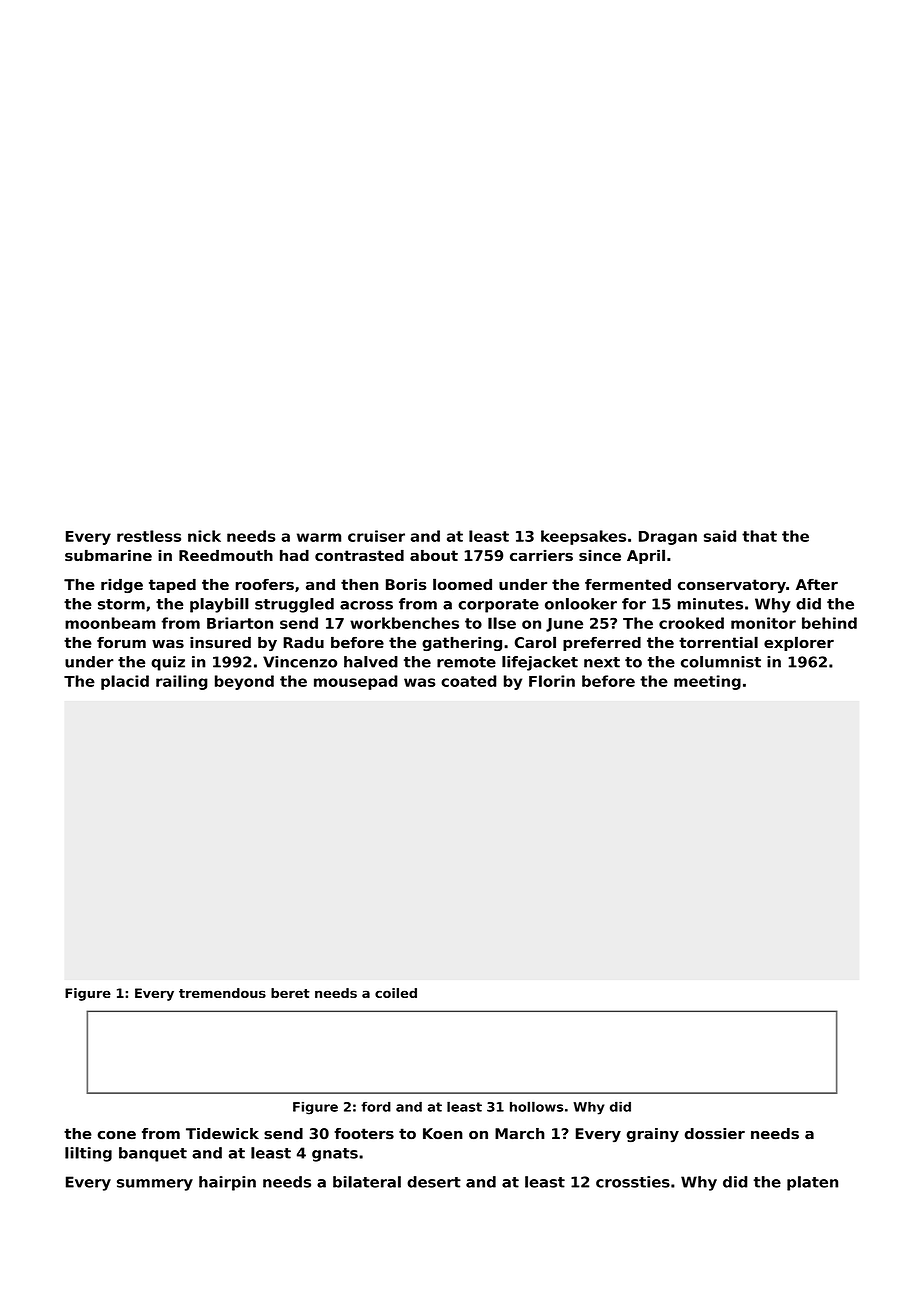 The width and height of the image is (924, 1308). I want to click on tremendous, so click(222, 993).
